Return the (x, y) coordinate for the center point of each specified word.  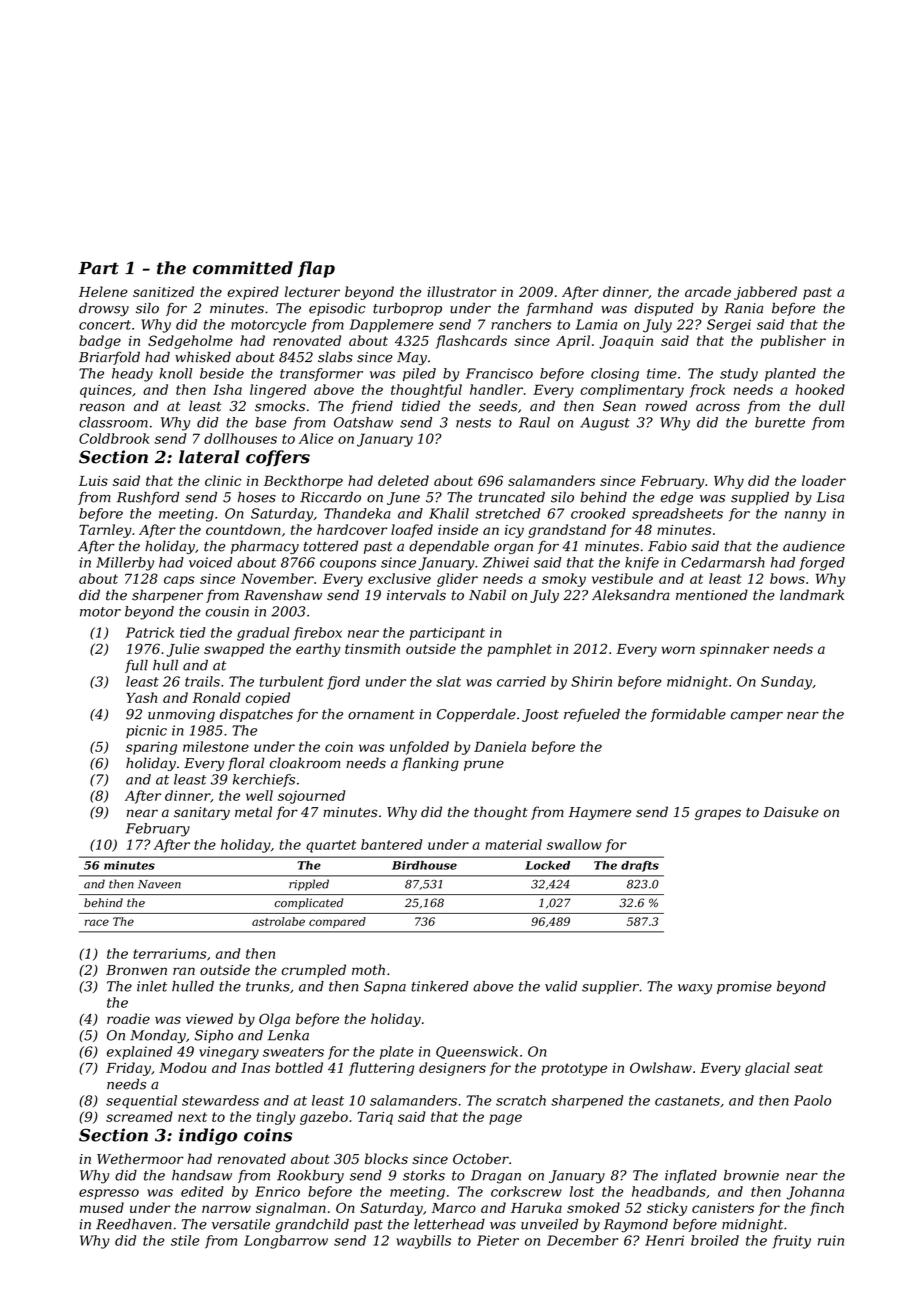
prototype (574, 1069)
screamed (139, 1116)
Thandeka (357, 513)
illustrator (462, 291)
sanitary (202, 813)
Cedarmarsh (723, 562)
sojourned (311, 797)
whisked (203, 357)
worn (678, 650)
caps (179, 581)
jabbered (765, 293)
